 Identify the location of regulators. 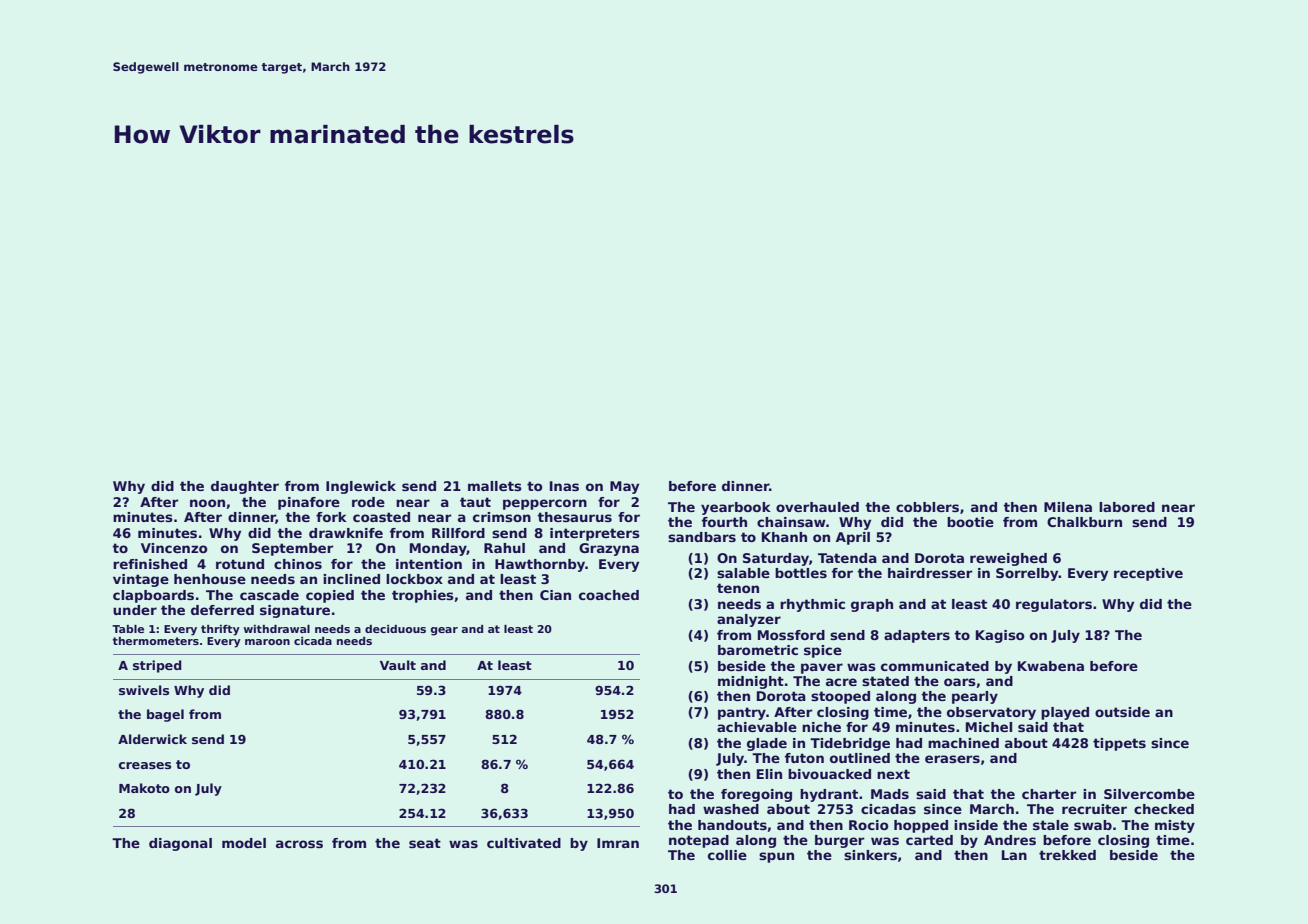
(1054, 605).
